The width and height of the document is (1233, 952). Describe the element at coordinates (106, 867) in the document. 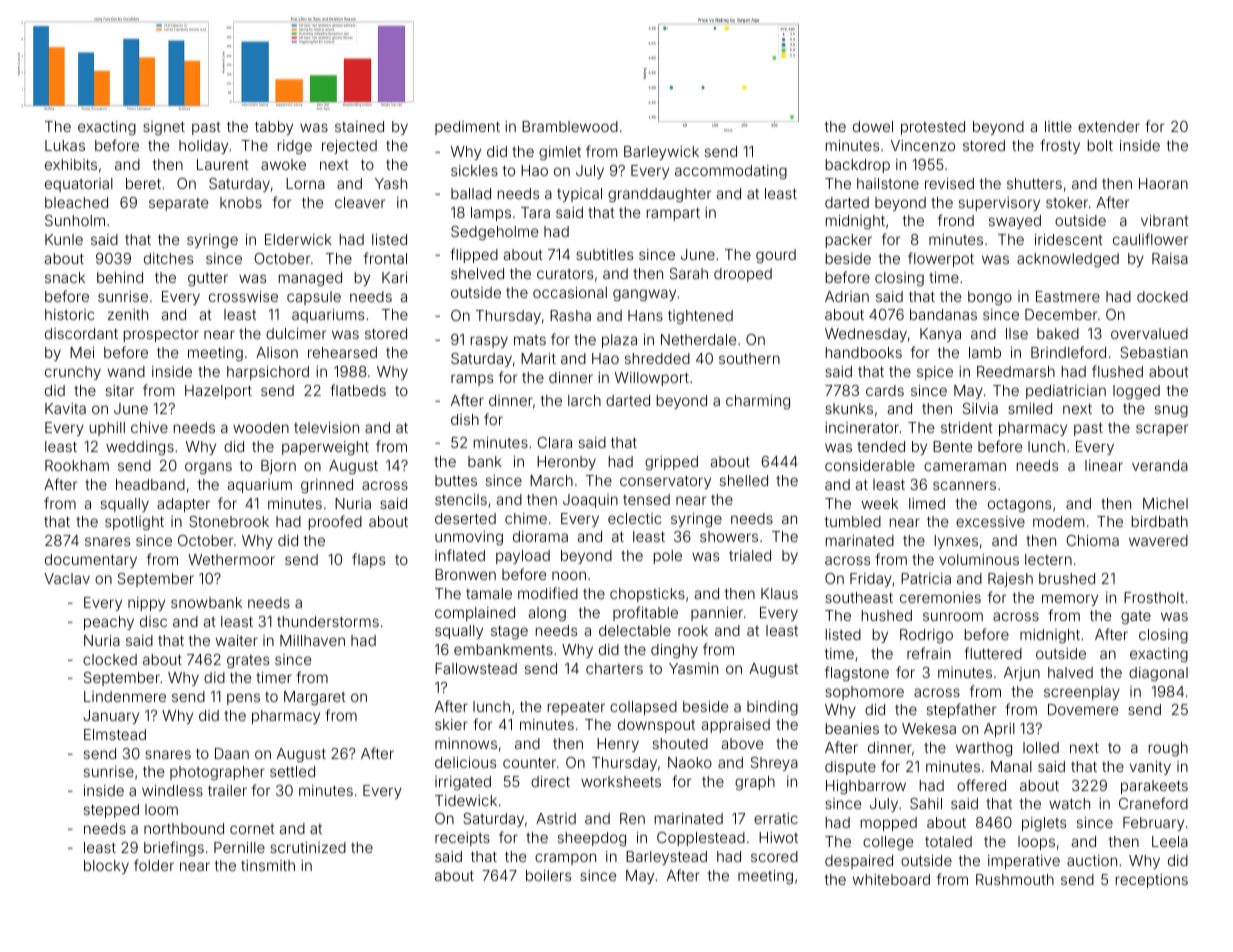

I see `blocky` at that location.
